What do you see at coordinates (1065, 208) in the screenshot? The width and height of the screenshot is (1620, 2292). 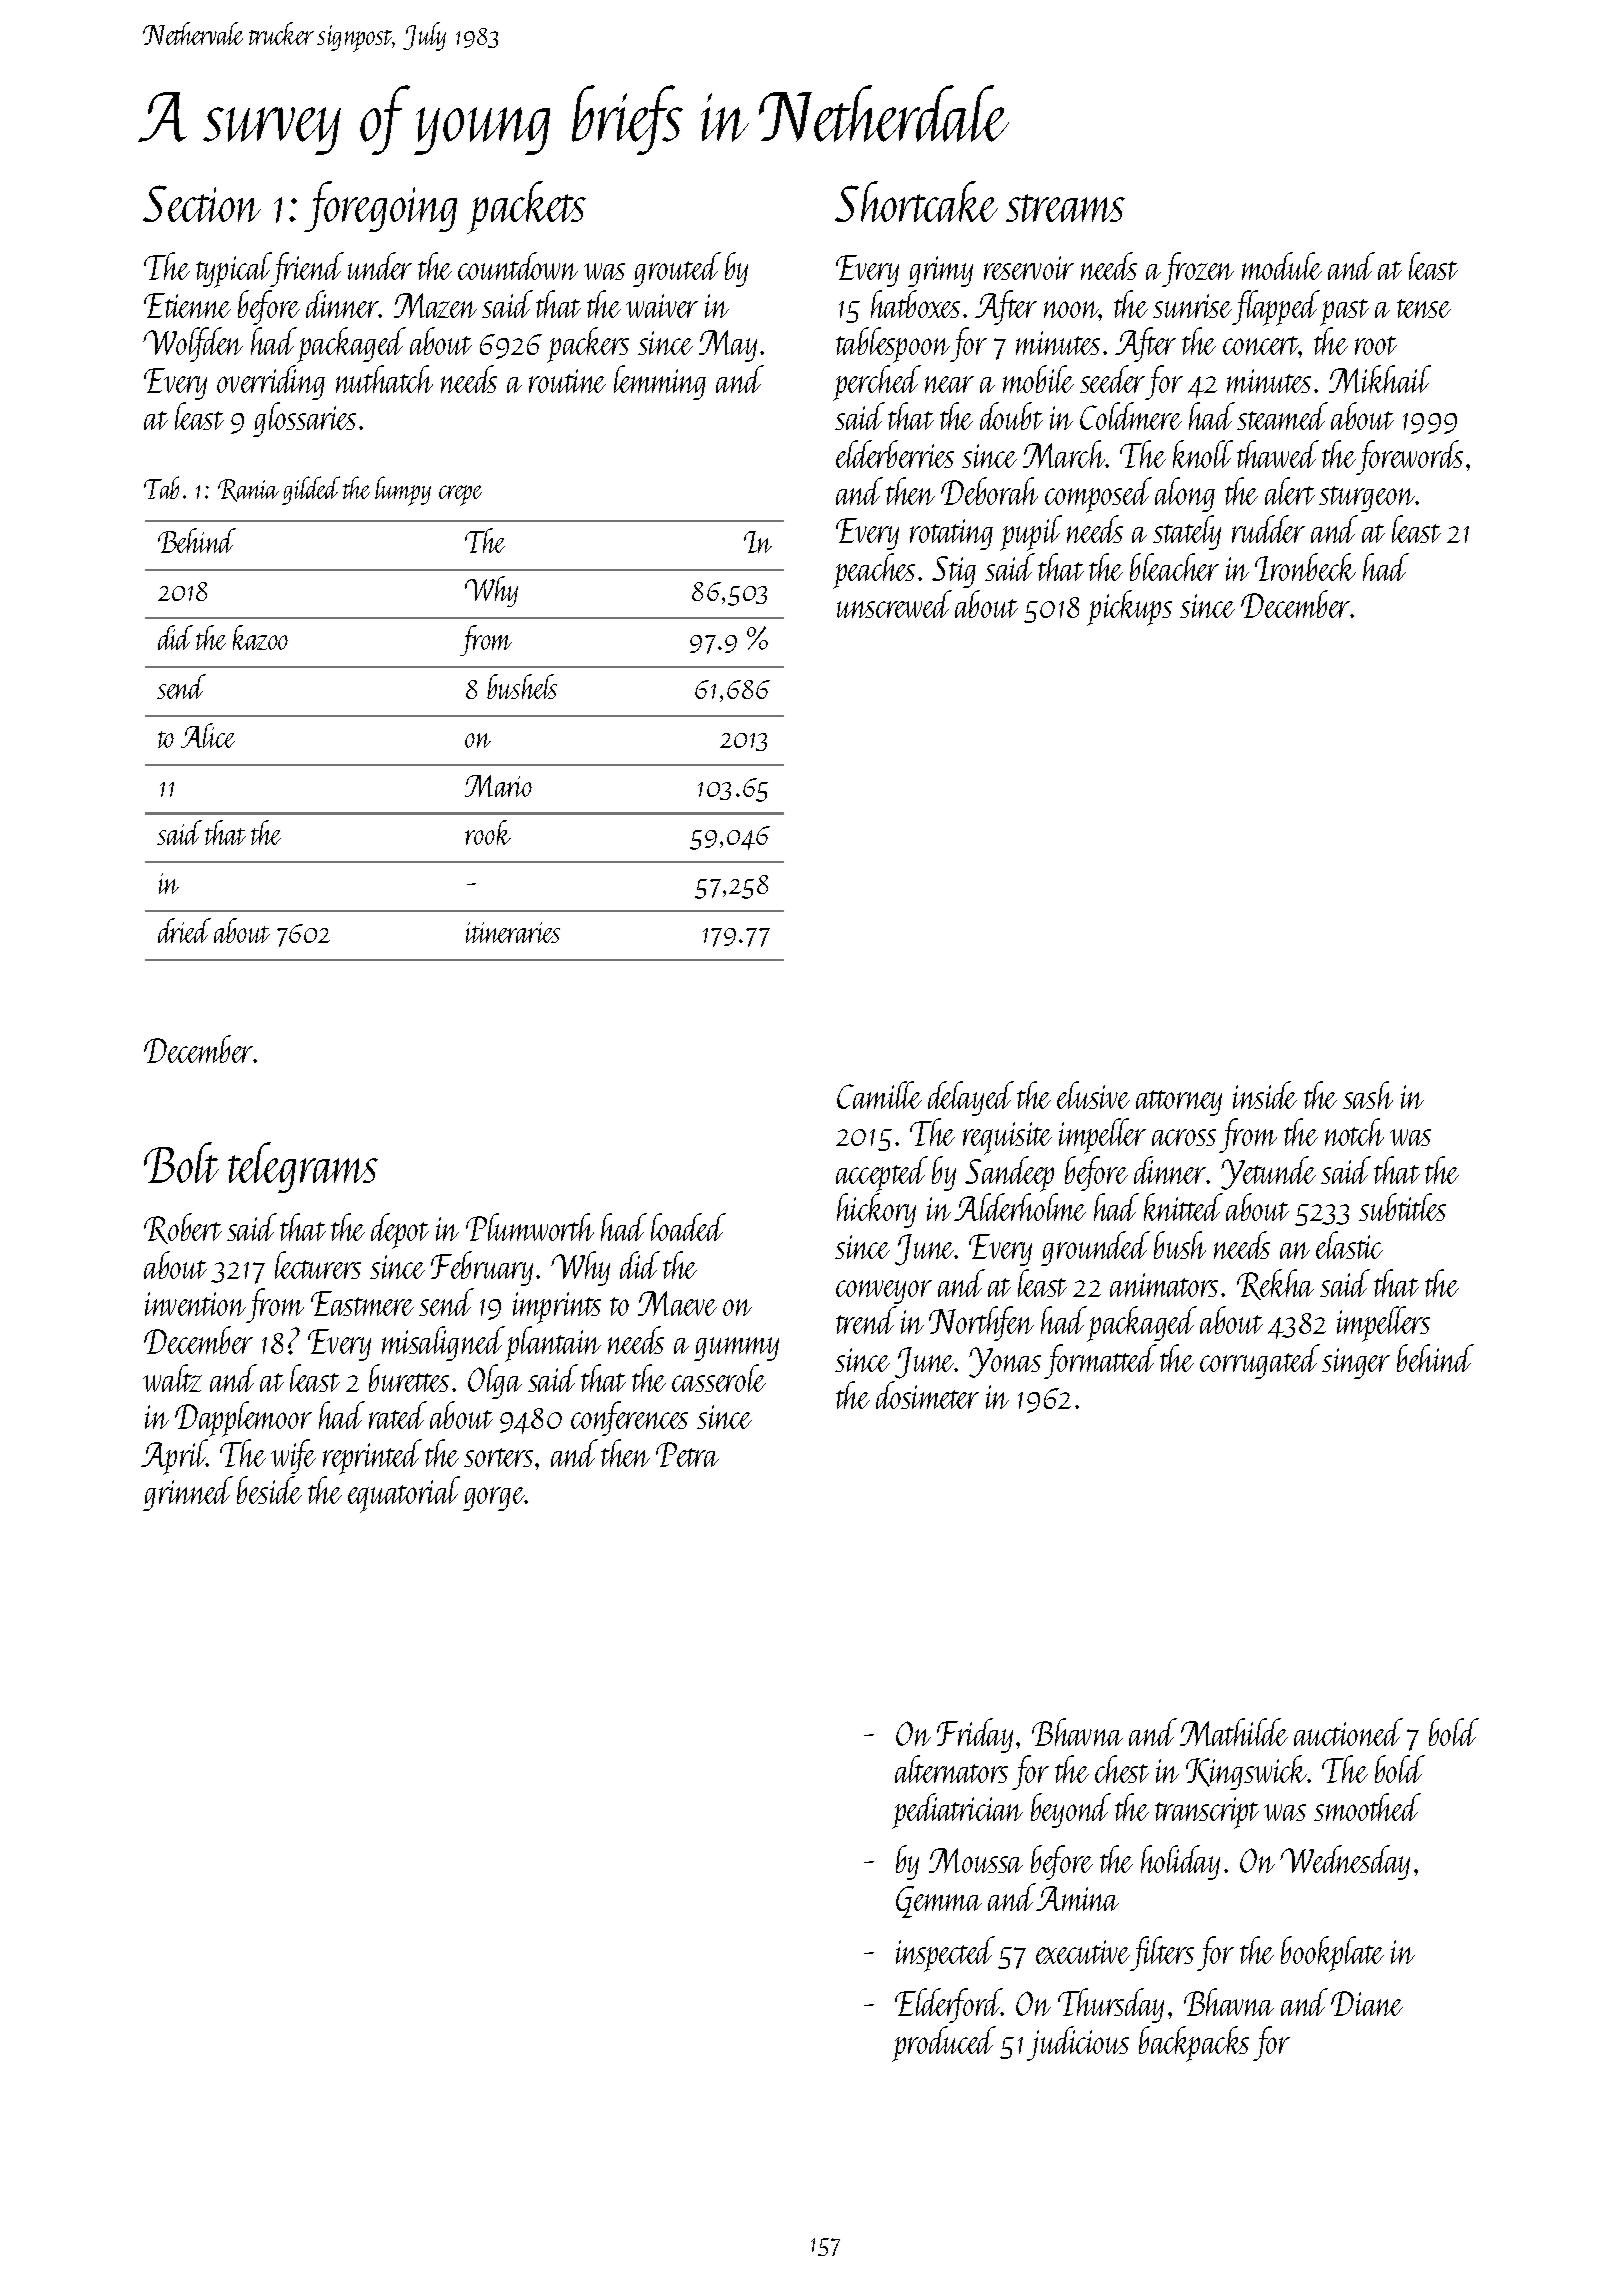 I see `streams` at bounding box center [1065, 208].
